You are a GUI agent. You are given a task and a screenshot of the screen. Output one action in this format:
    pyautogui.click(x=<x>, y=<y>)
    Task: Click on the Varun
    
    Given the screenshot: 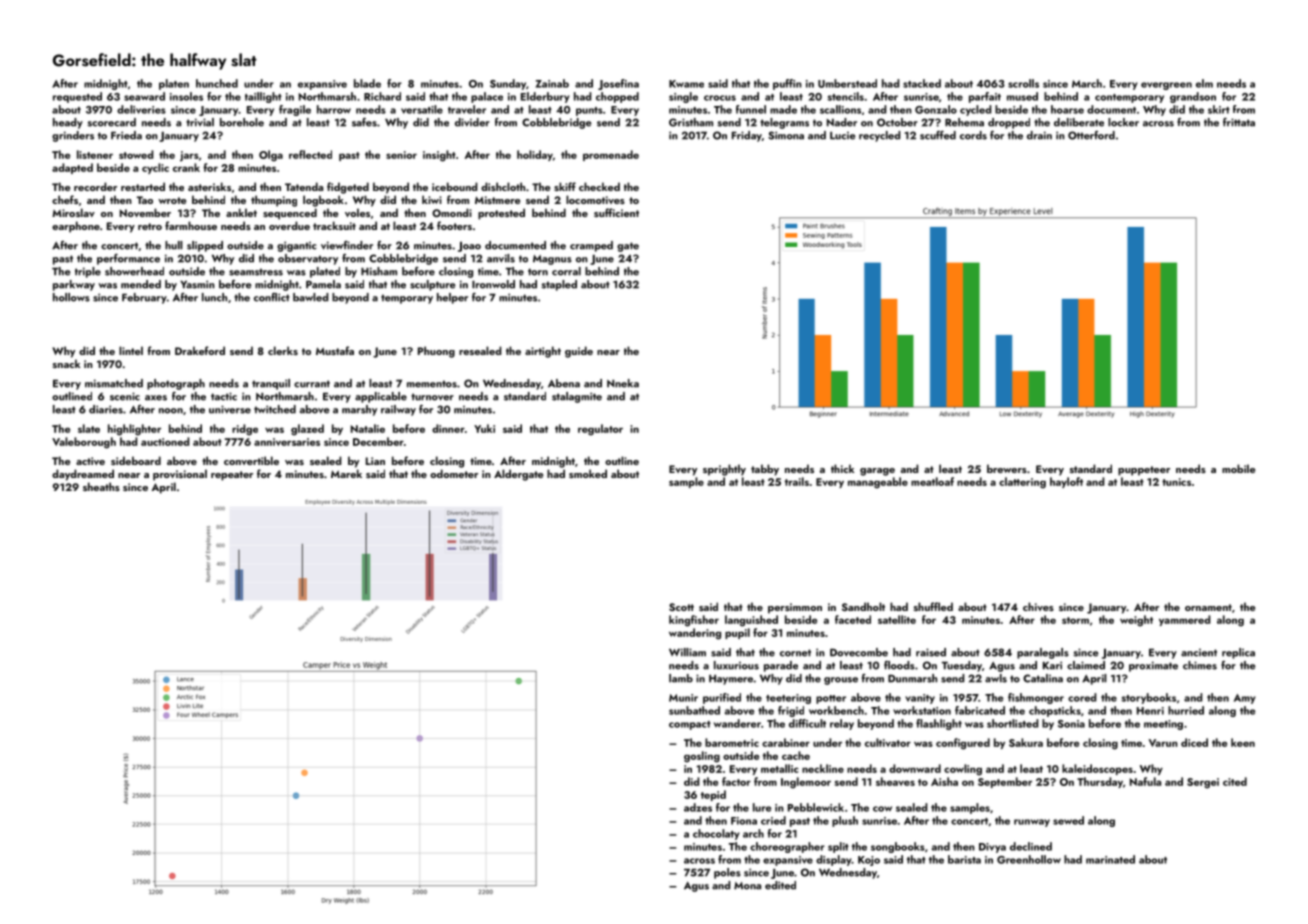 What is the action you would take?
    pyautogui.click(x=1163, y=743)
